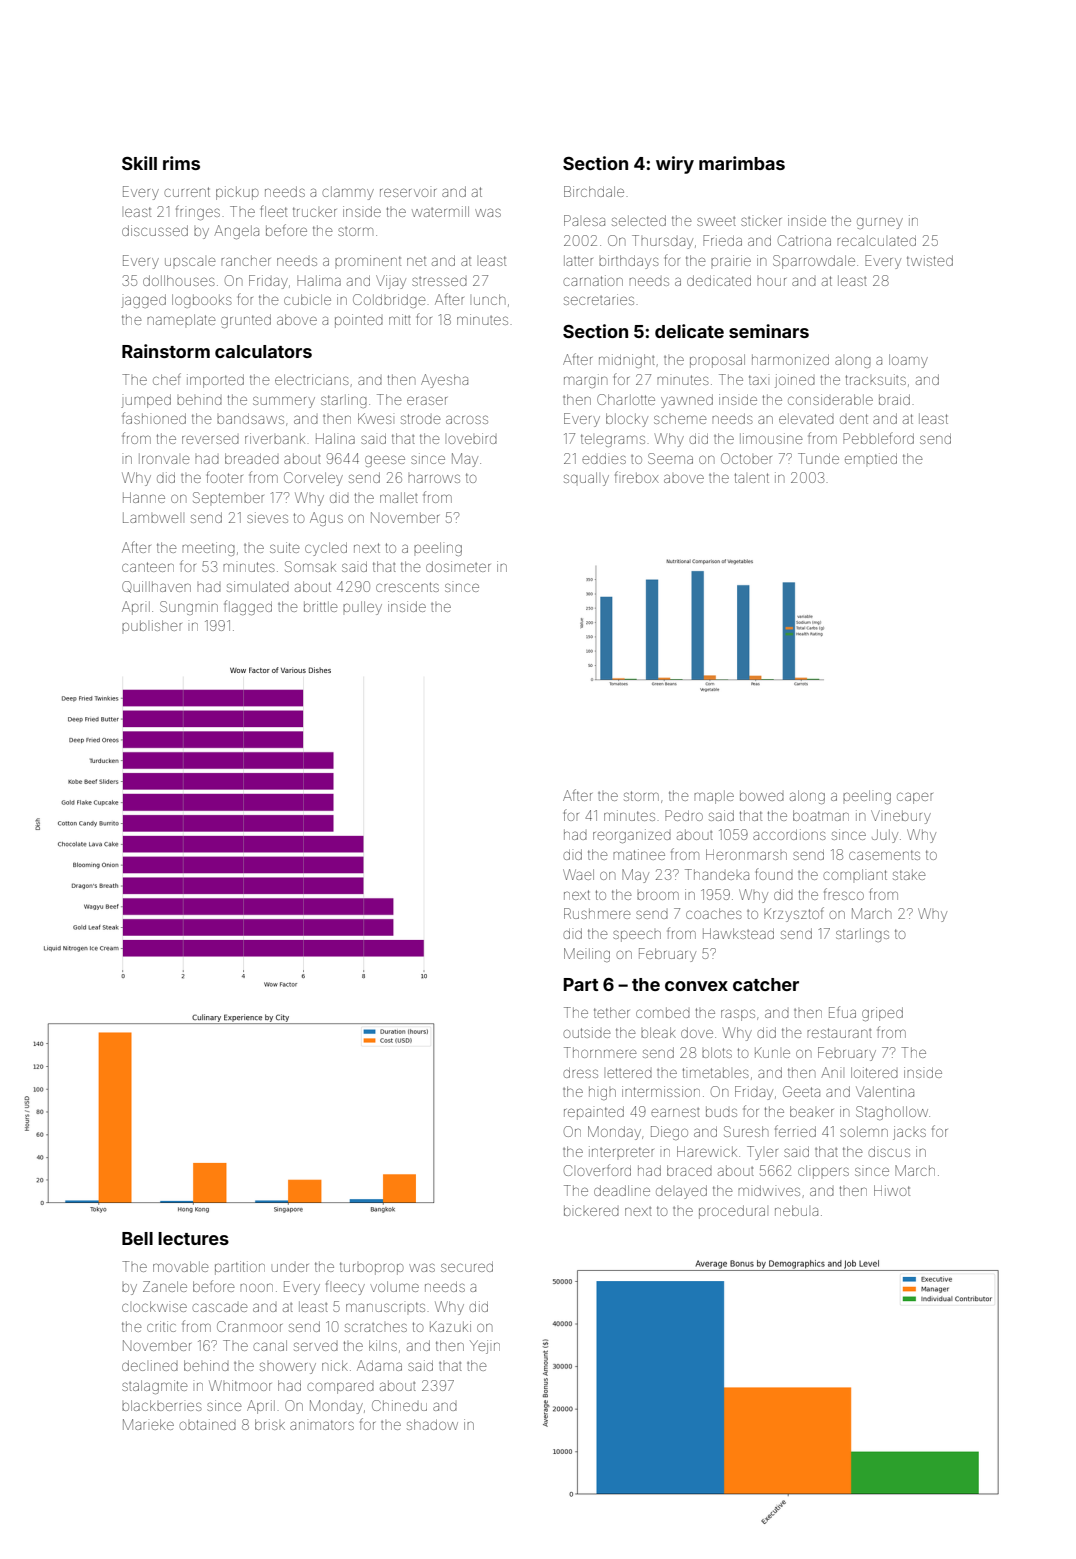 This screenshot has height=1559, width=1076. What do you see at coordinates (752, 478) in the screenshot?
I see `talent` at bounding box center [752, 478].
